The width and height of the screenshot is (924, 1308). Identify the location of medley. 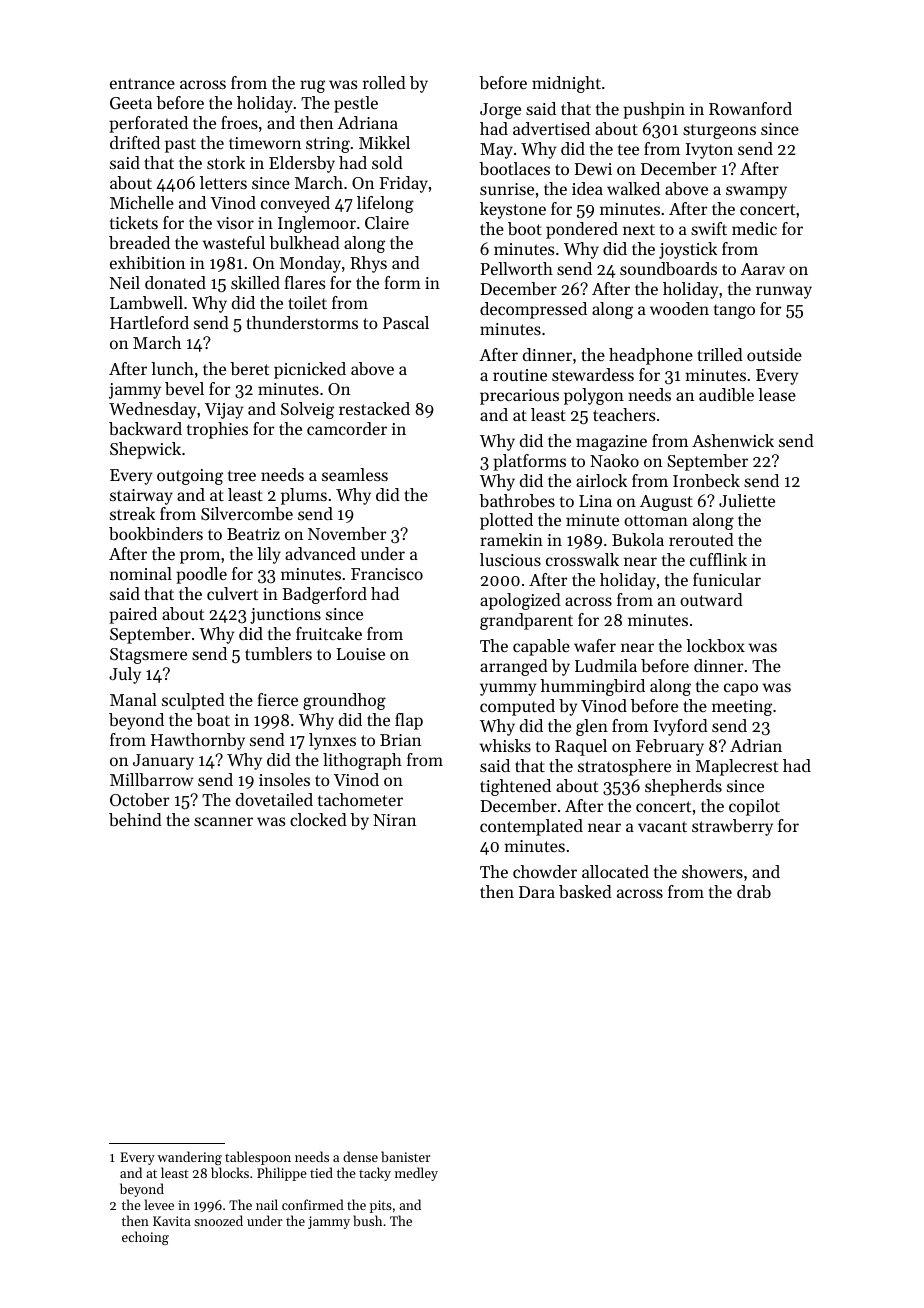
(416, 1174).
